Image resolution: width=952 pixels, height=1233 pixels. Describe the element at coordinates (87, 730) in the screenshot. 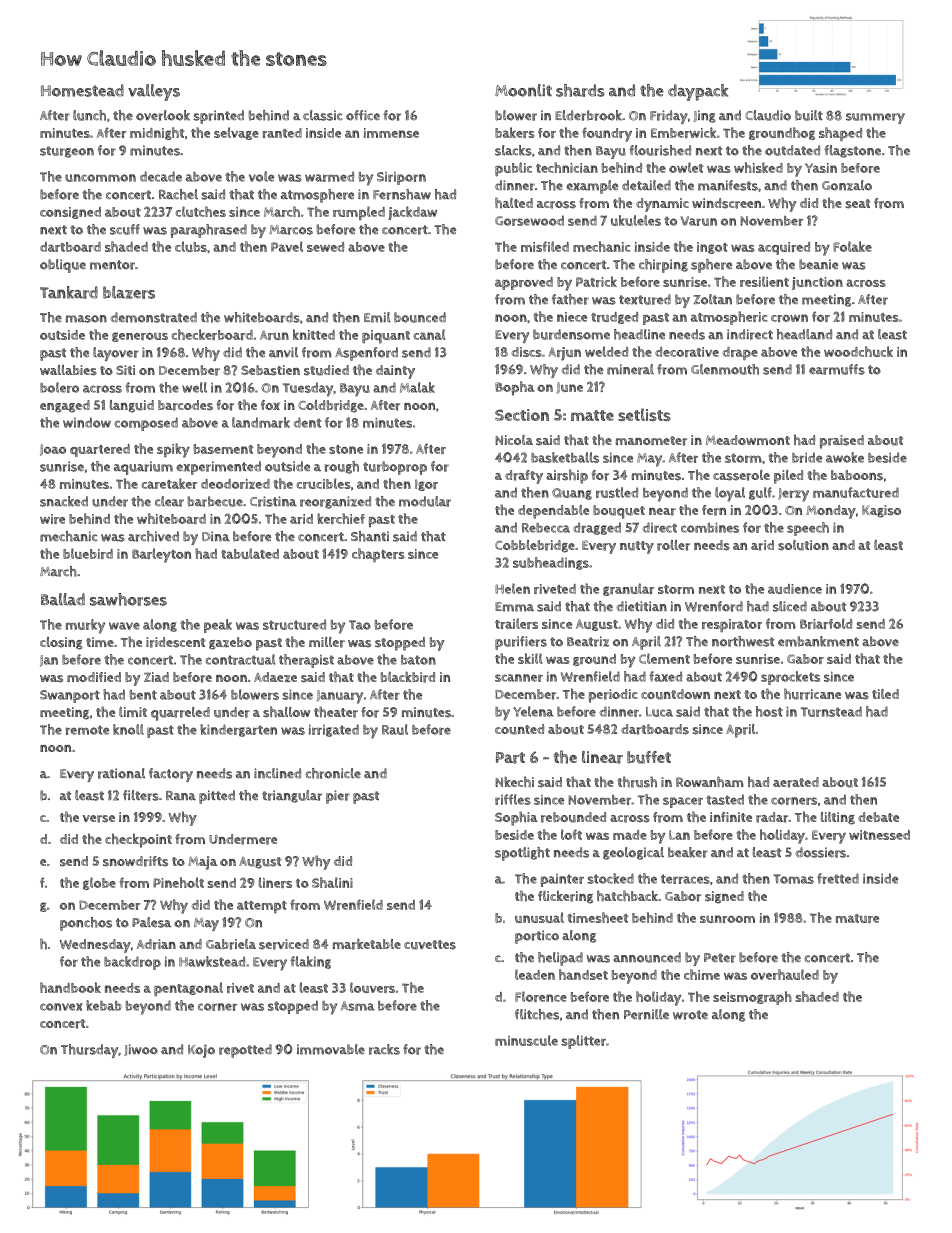

I see `remote` at that location.
